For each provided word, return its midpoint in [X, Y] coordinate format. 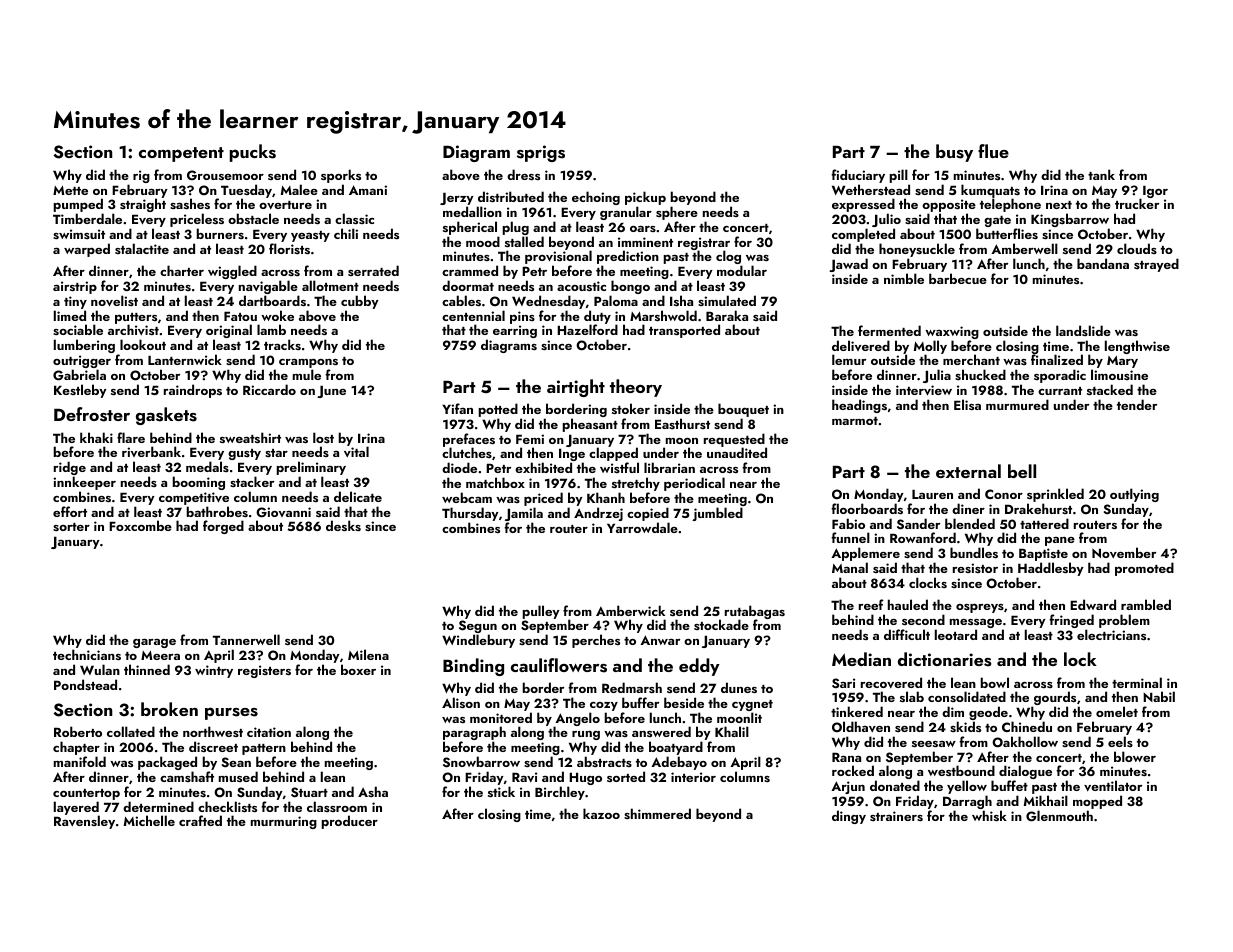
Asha [373, 791]
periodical [694, 484]
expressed [863, 206]
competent [181, 154]
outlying [1134, 495]
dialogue [1025, 773]
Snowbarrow [481, 762]
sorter [71, 527]
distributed [511, 196]
